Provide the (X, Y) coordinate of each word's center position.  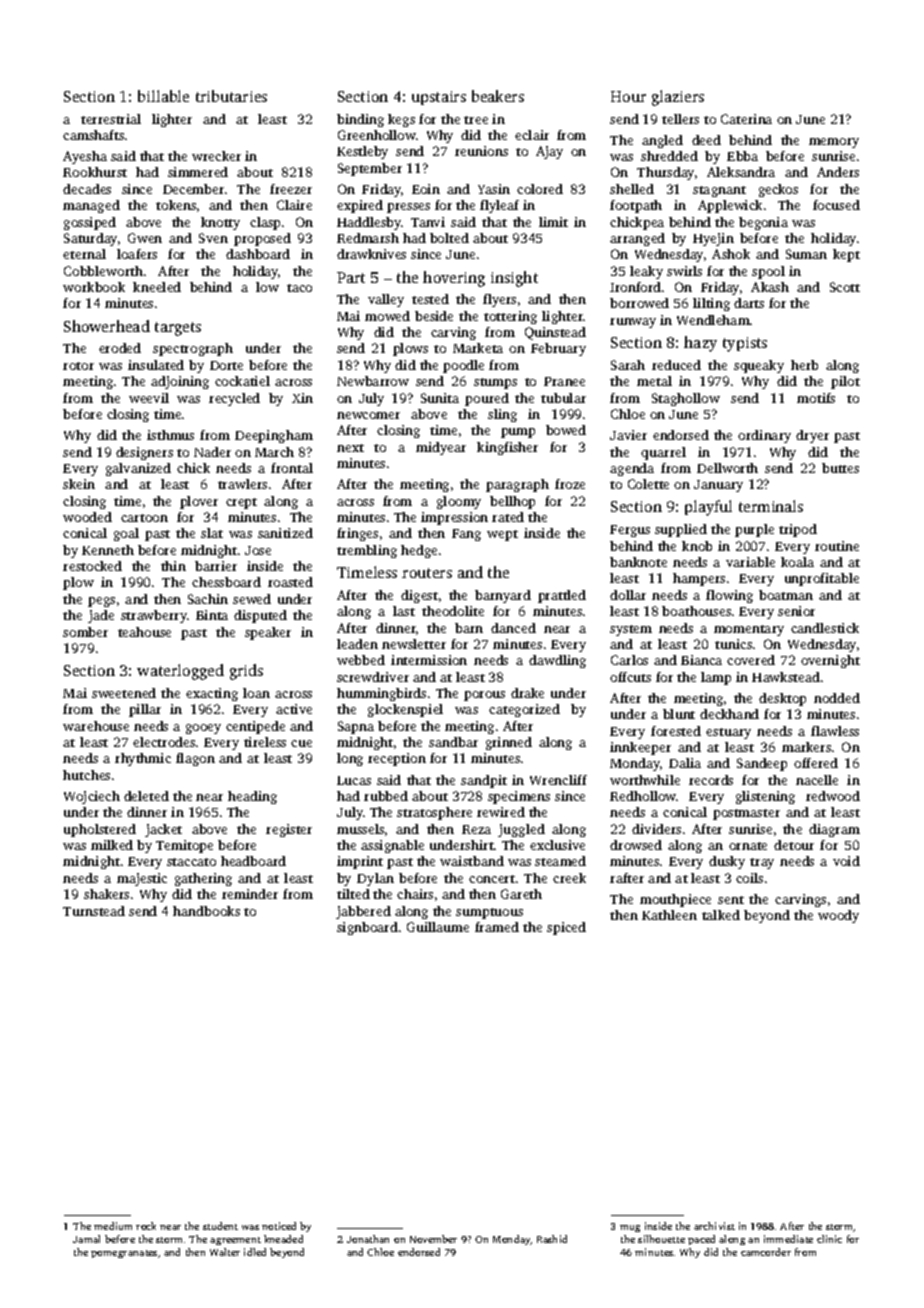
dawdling (557, 661)
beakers (498, 96)
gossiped (90, 223)
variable (750, 562)
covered (751, 660)
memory (834, 143)
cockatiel (242, 381)
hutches (86, 775)
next (350, 448)
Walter (225, 1252)
